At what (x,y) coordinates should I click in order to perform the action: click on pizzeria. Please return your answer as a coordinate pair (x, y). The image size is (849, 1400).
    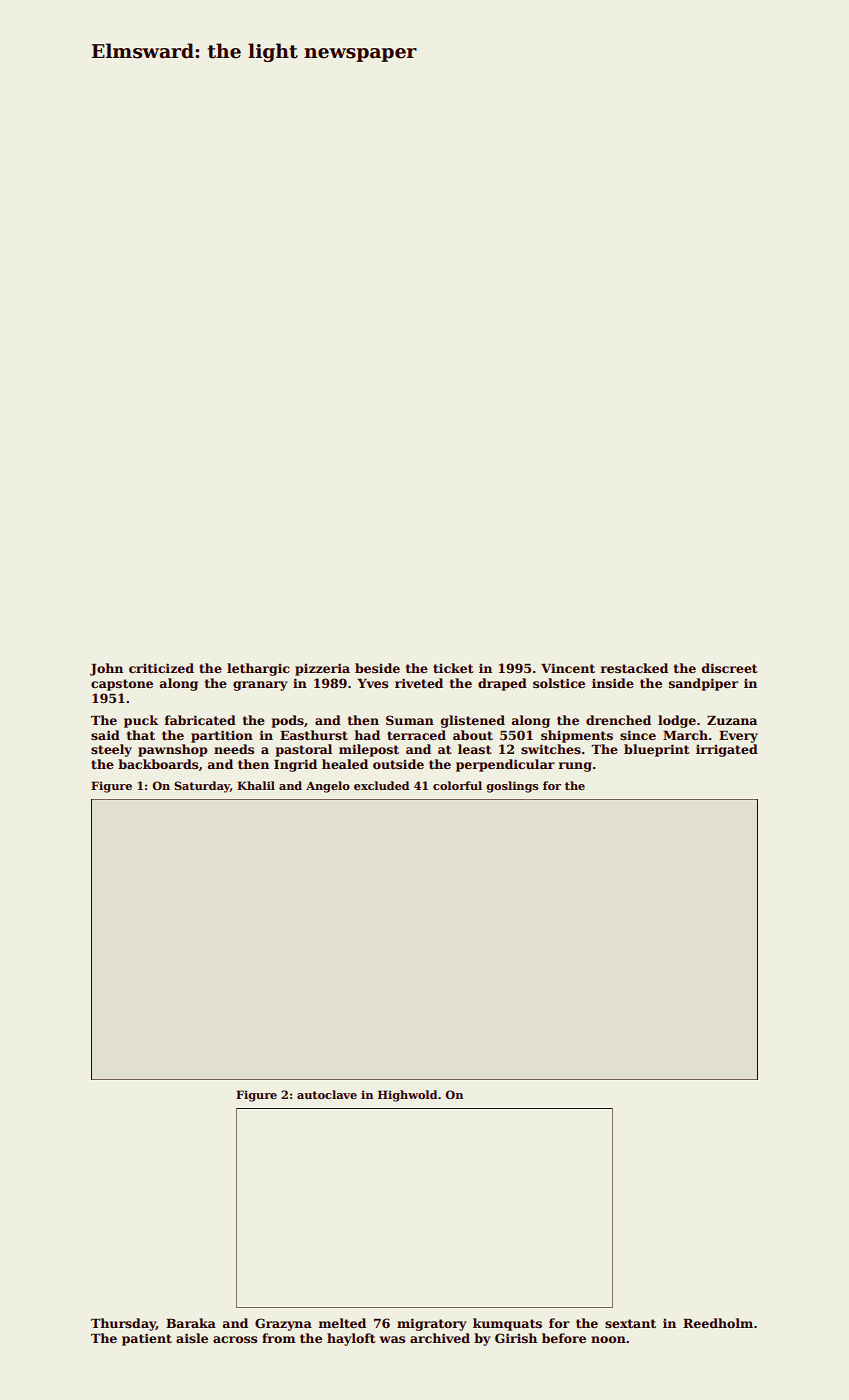
    Looking at the image, I should click on (322, 669).
